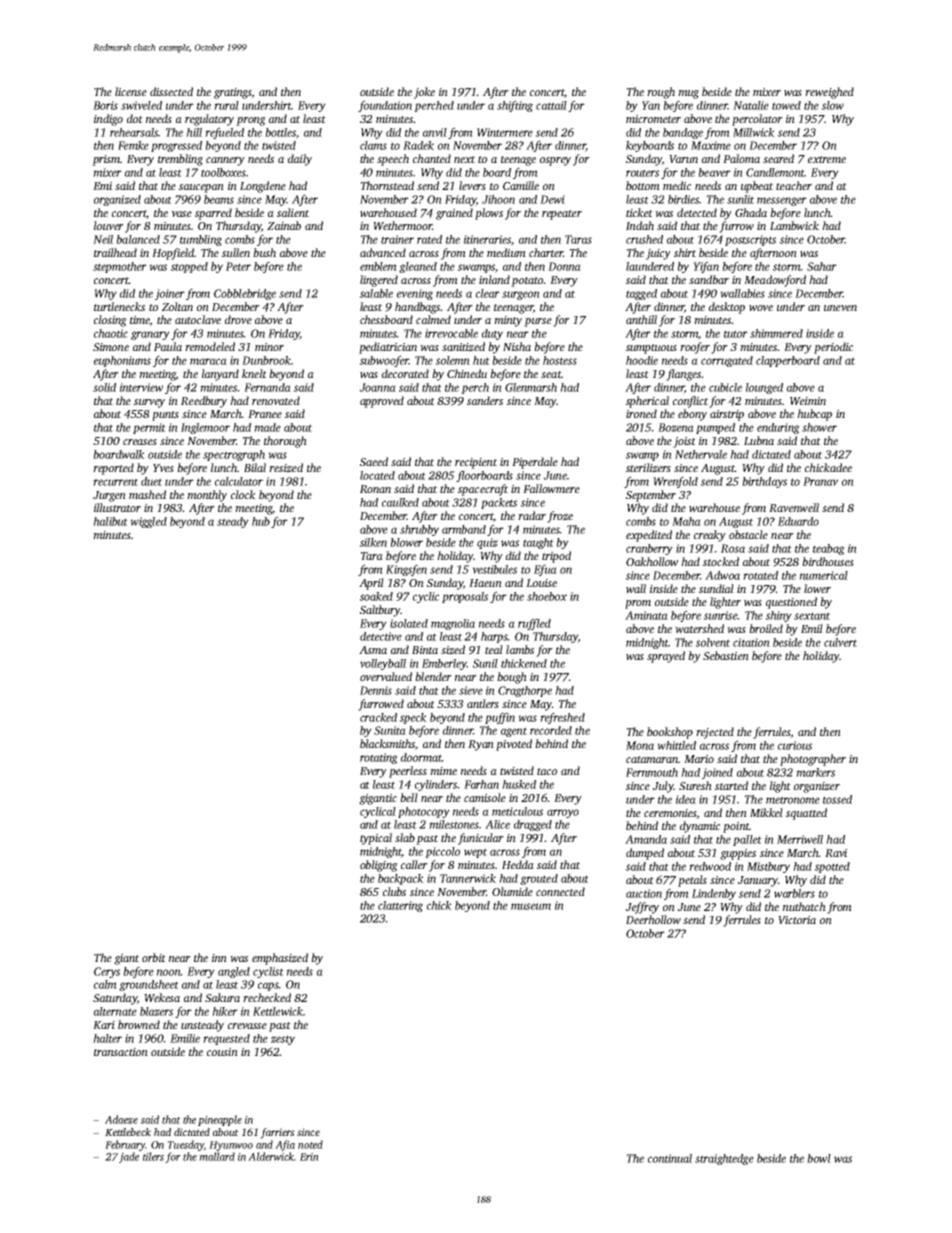 This page has width=952, height=1233. I want to click on noted, so click(310, 1144).
